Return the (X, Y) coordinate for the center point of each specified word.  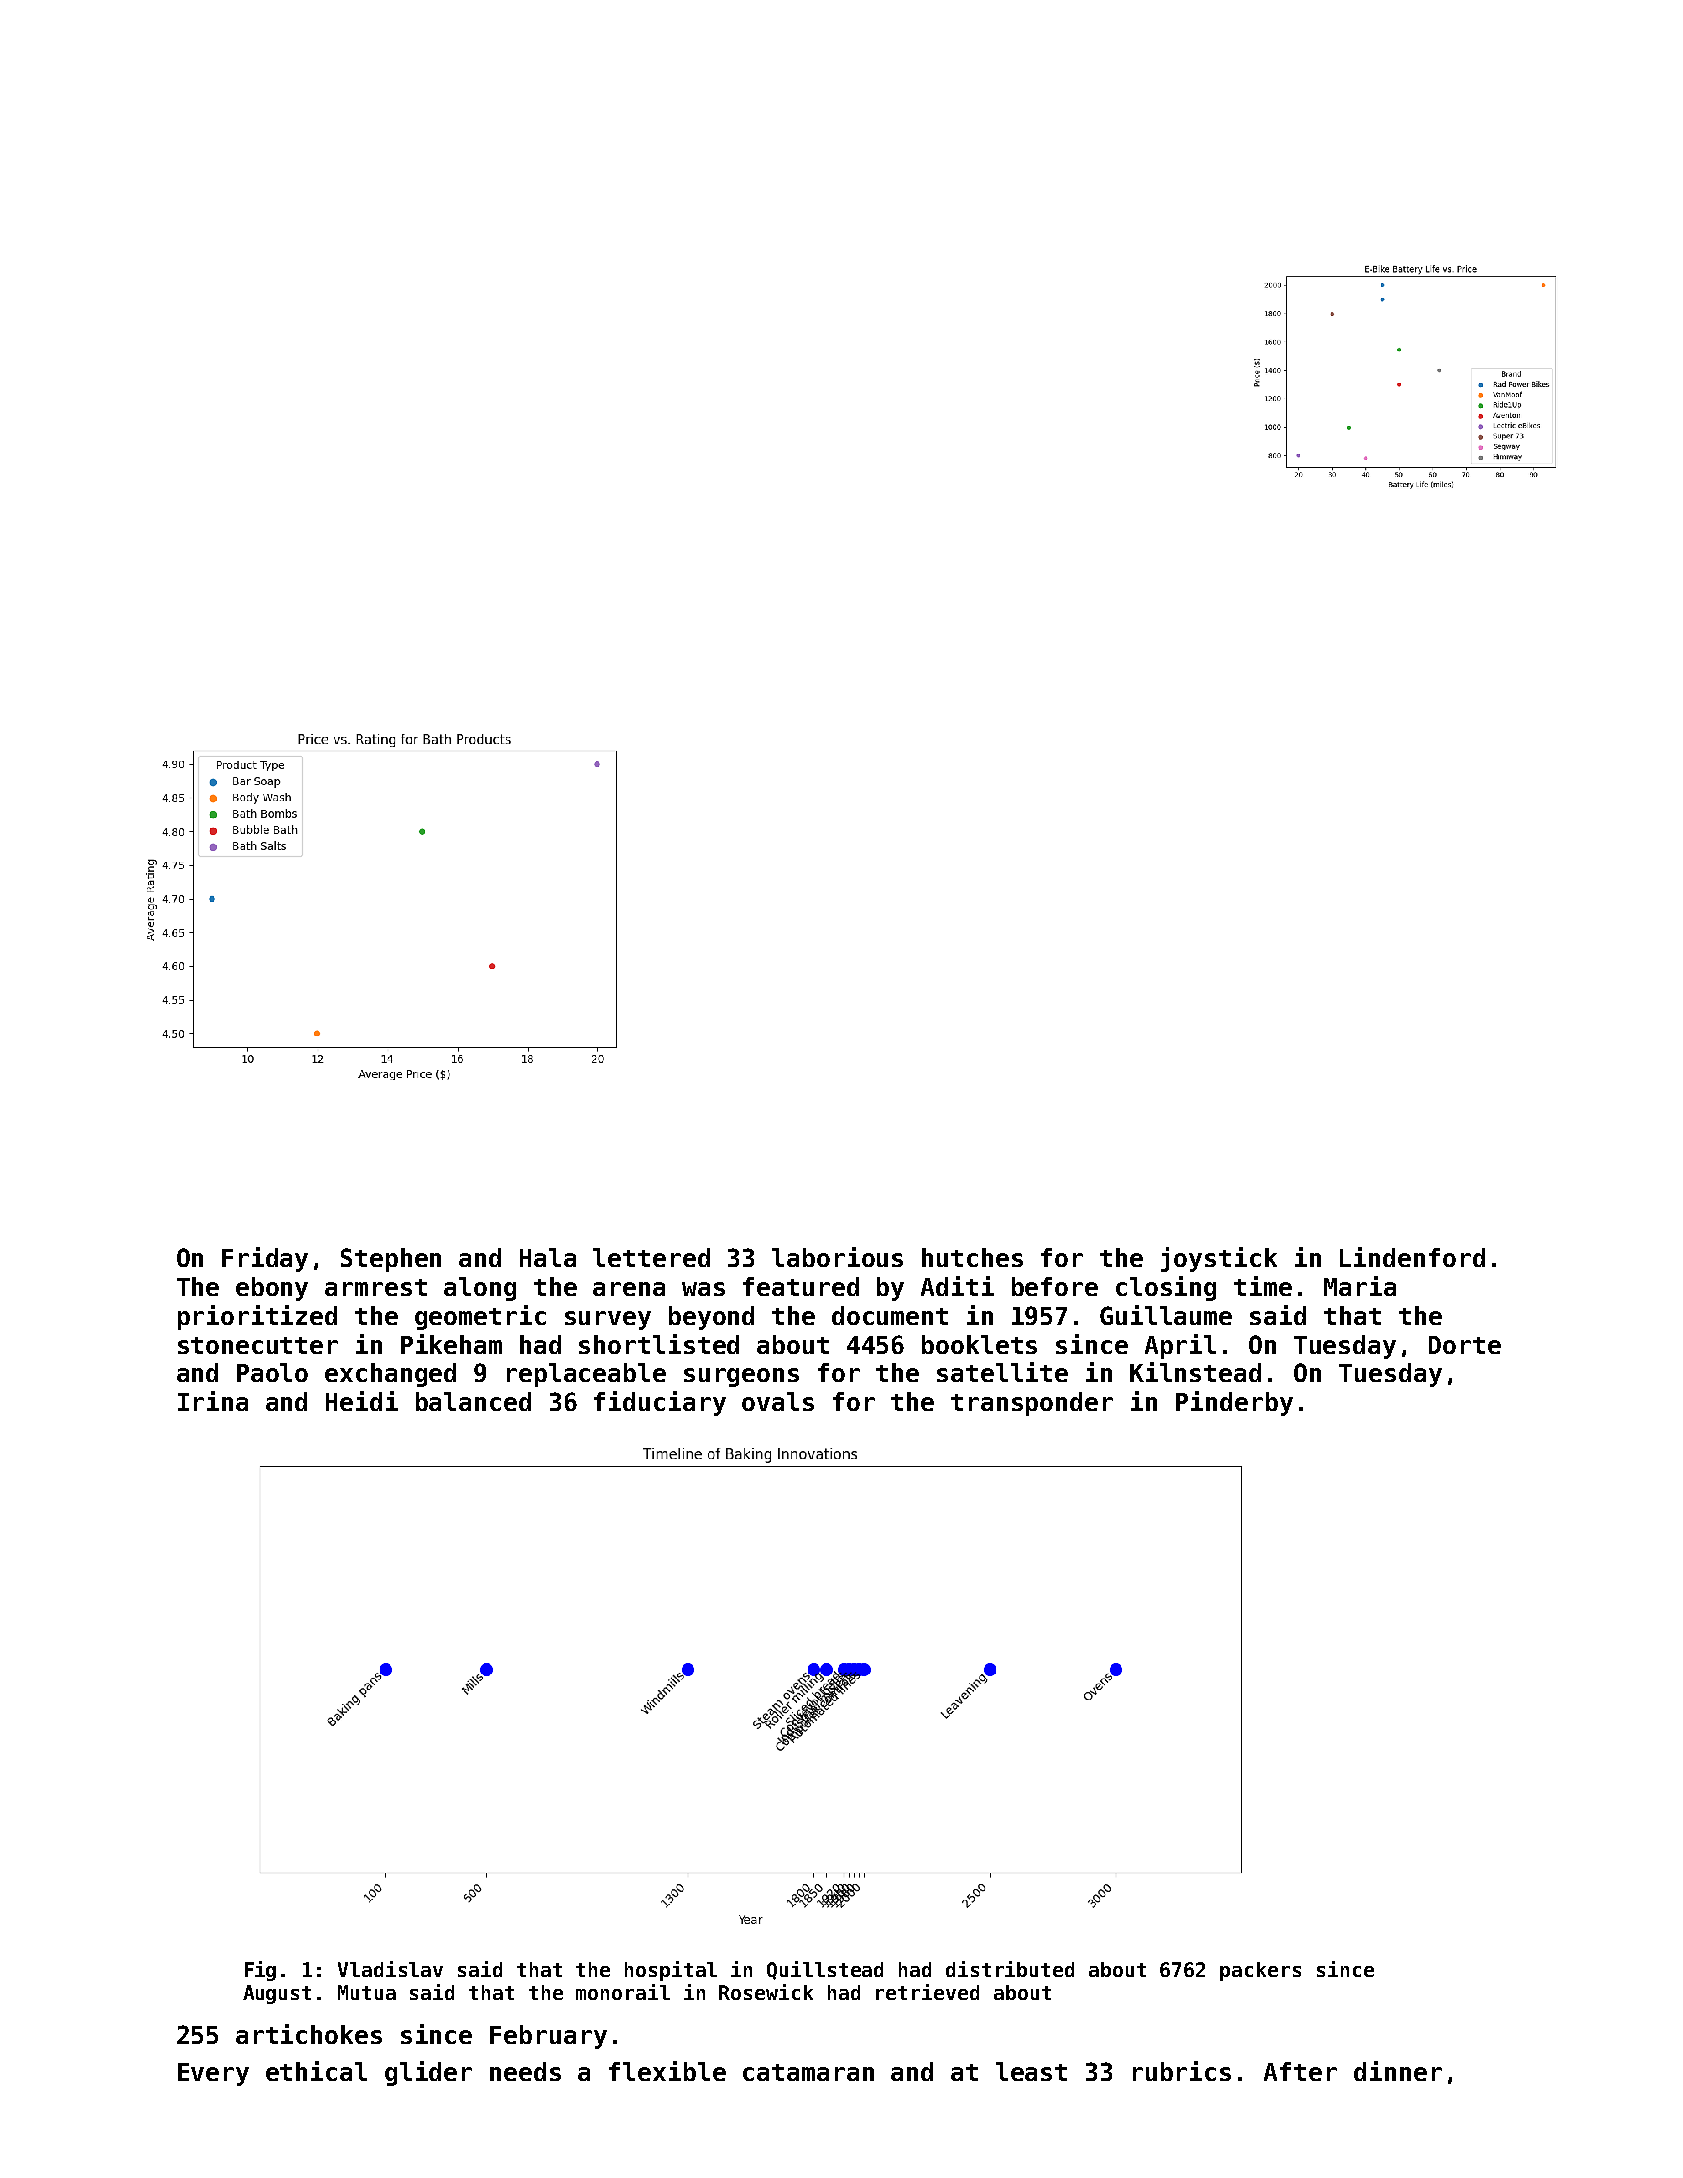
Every (213, 2074)
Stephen (391, 1260)
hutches (972, 1257)
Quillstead (825, 1970)
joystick (1219, 1259)
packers (1260, 1971)
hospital (671, 1971)
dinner (1398, 2071)
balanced (473, 1401)
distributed (1010, 1969)
